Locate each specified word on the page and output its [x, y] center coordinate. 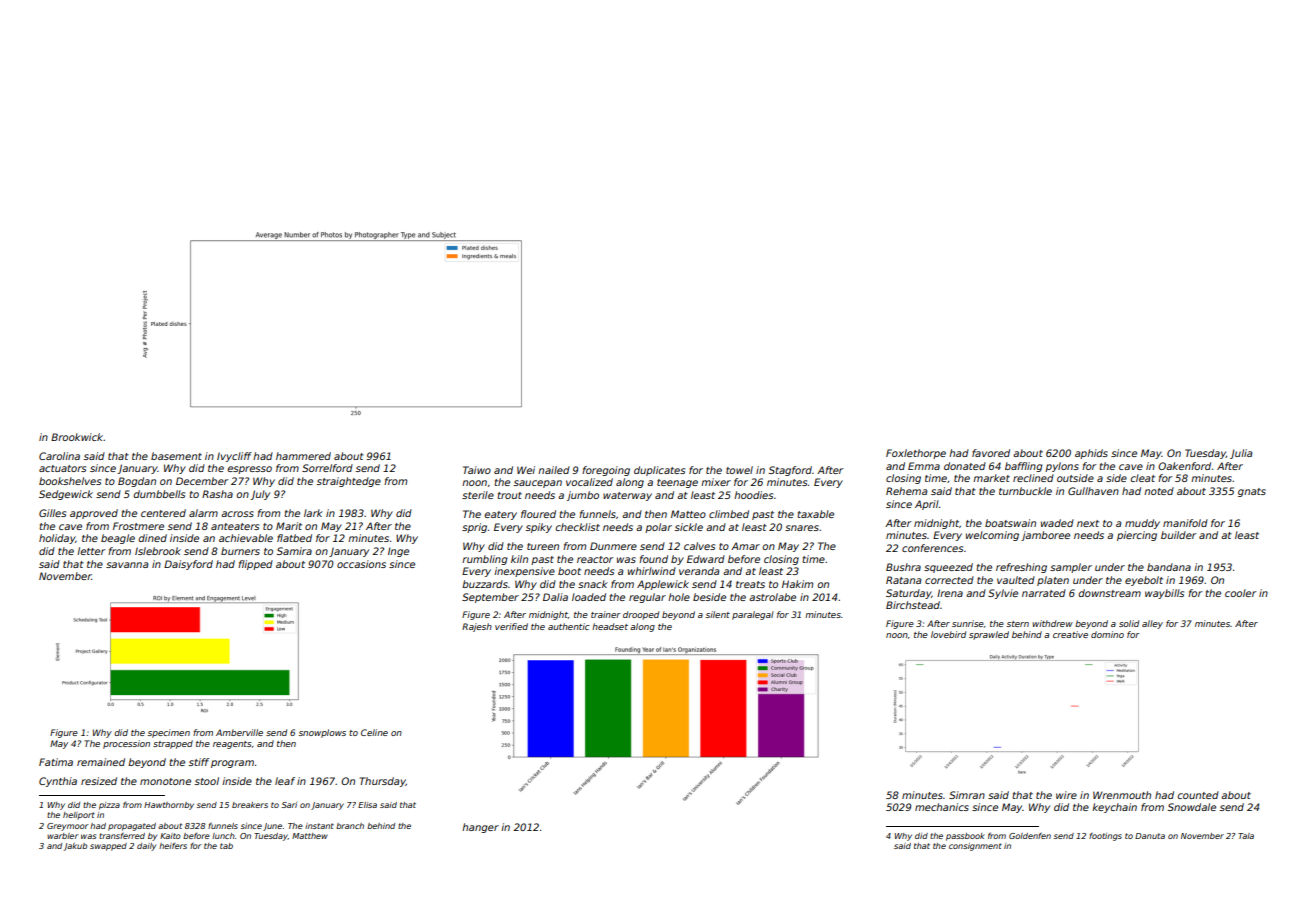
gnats [1252, 492]
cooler [1240, 593]
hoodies [753, 495]
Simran [967, 795]
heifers [173, 846]
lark [313, 513]
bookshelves [70, 481]
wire [1066, 795]
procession [126, 744]
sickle [689, 527]
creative [1070, 634]
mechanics [942, 807]
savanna [127, 565]
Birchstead [913, 605]
